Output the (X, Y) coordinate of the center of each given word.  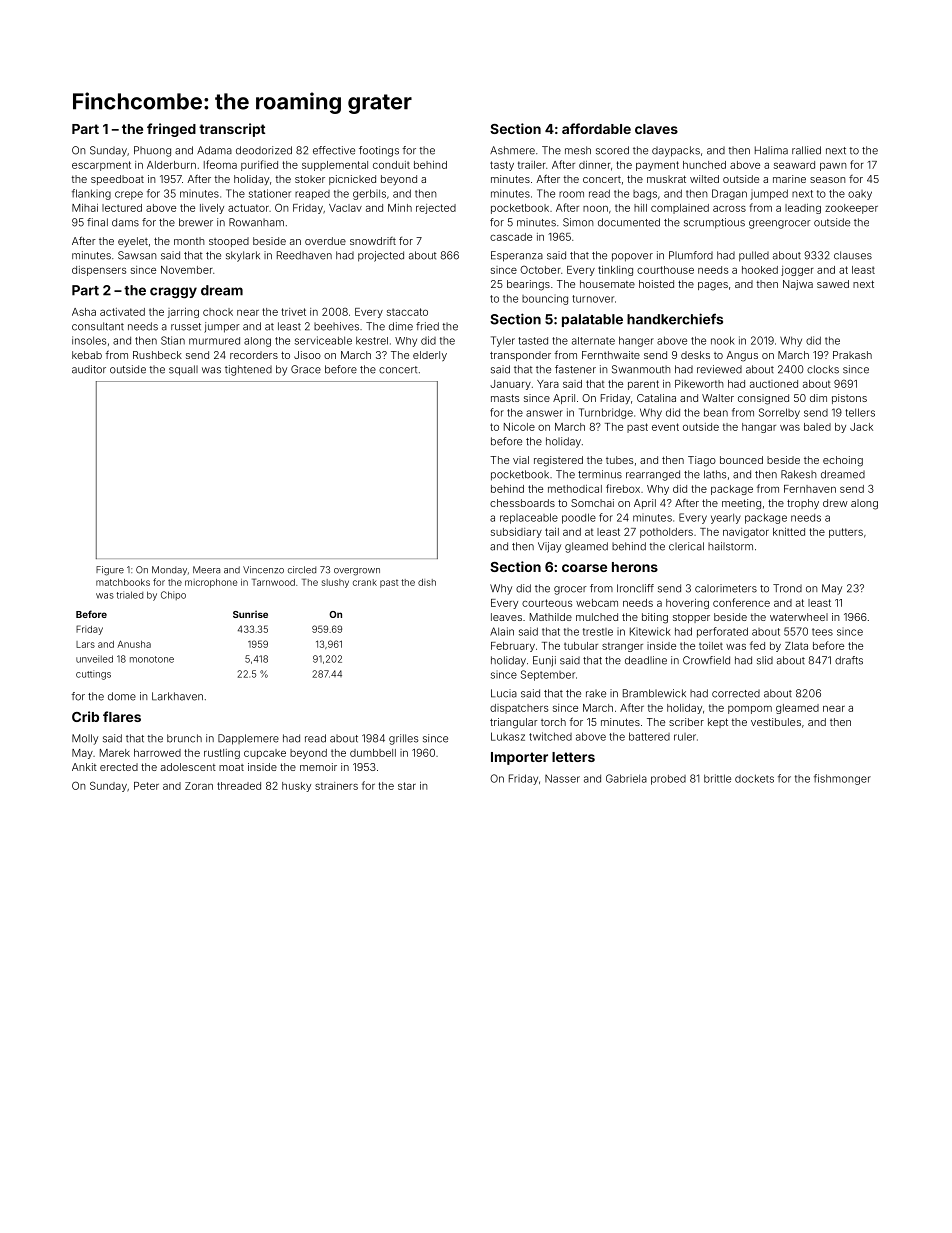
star (407, 786)
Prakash (852, 355)
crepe (129, 195)
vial (521, 460)
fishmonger (842, 779)
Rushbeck (157, 355)
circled (302, 570)
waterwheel (799, 617)
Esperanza (517, 256)
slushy (335, 583)
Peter (146, 786)
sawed (833, 284)
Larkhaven (177, 696)
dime (401, 326)
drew (835, 503)
